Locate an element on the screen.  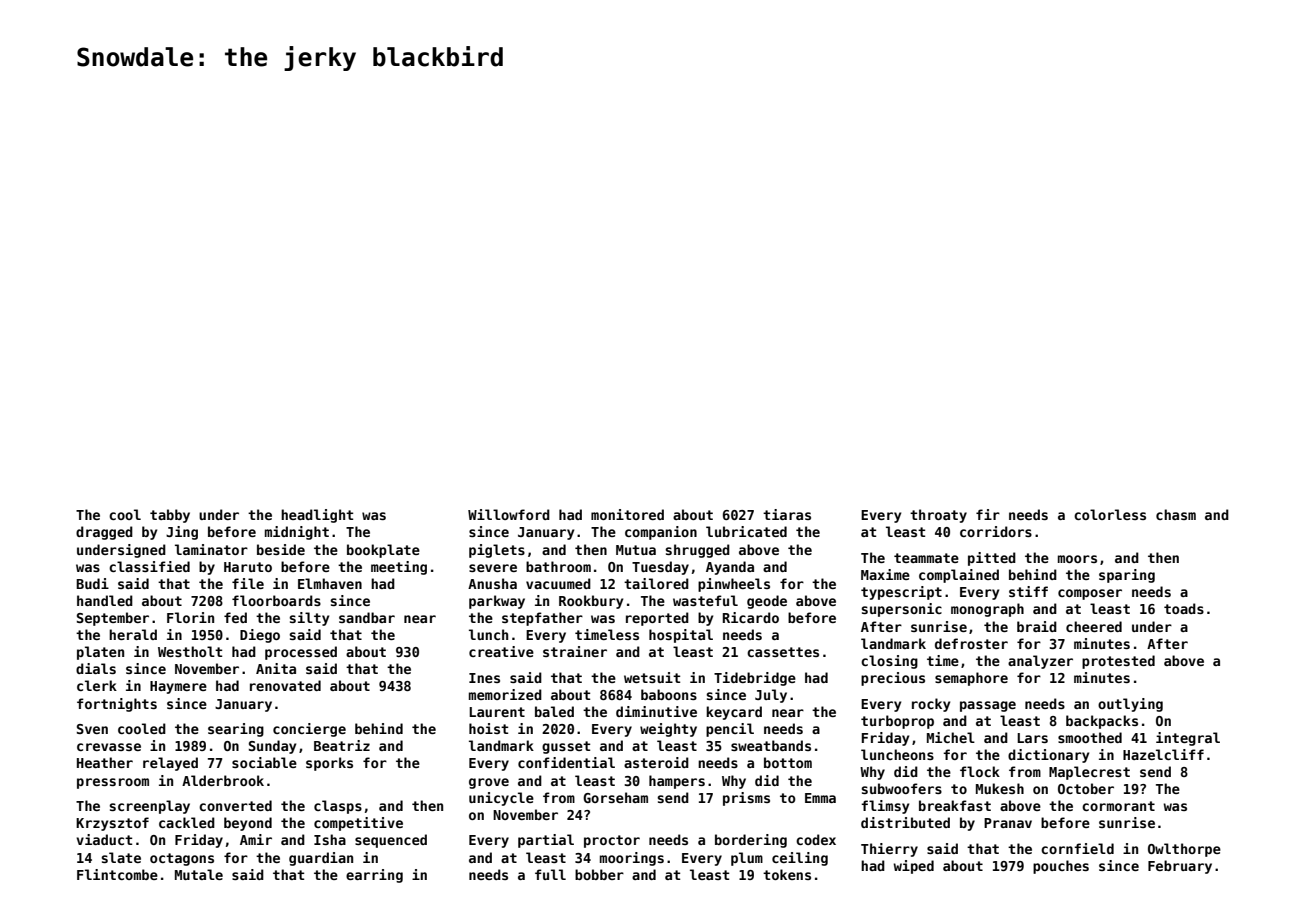
September is located at coordinates (113, 619).
